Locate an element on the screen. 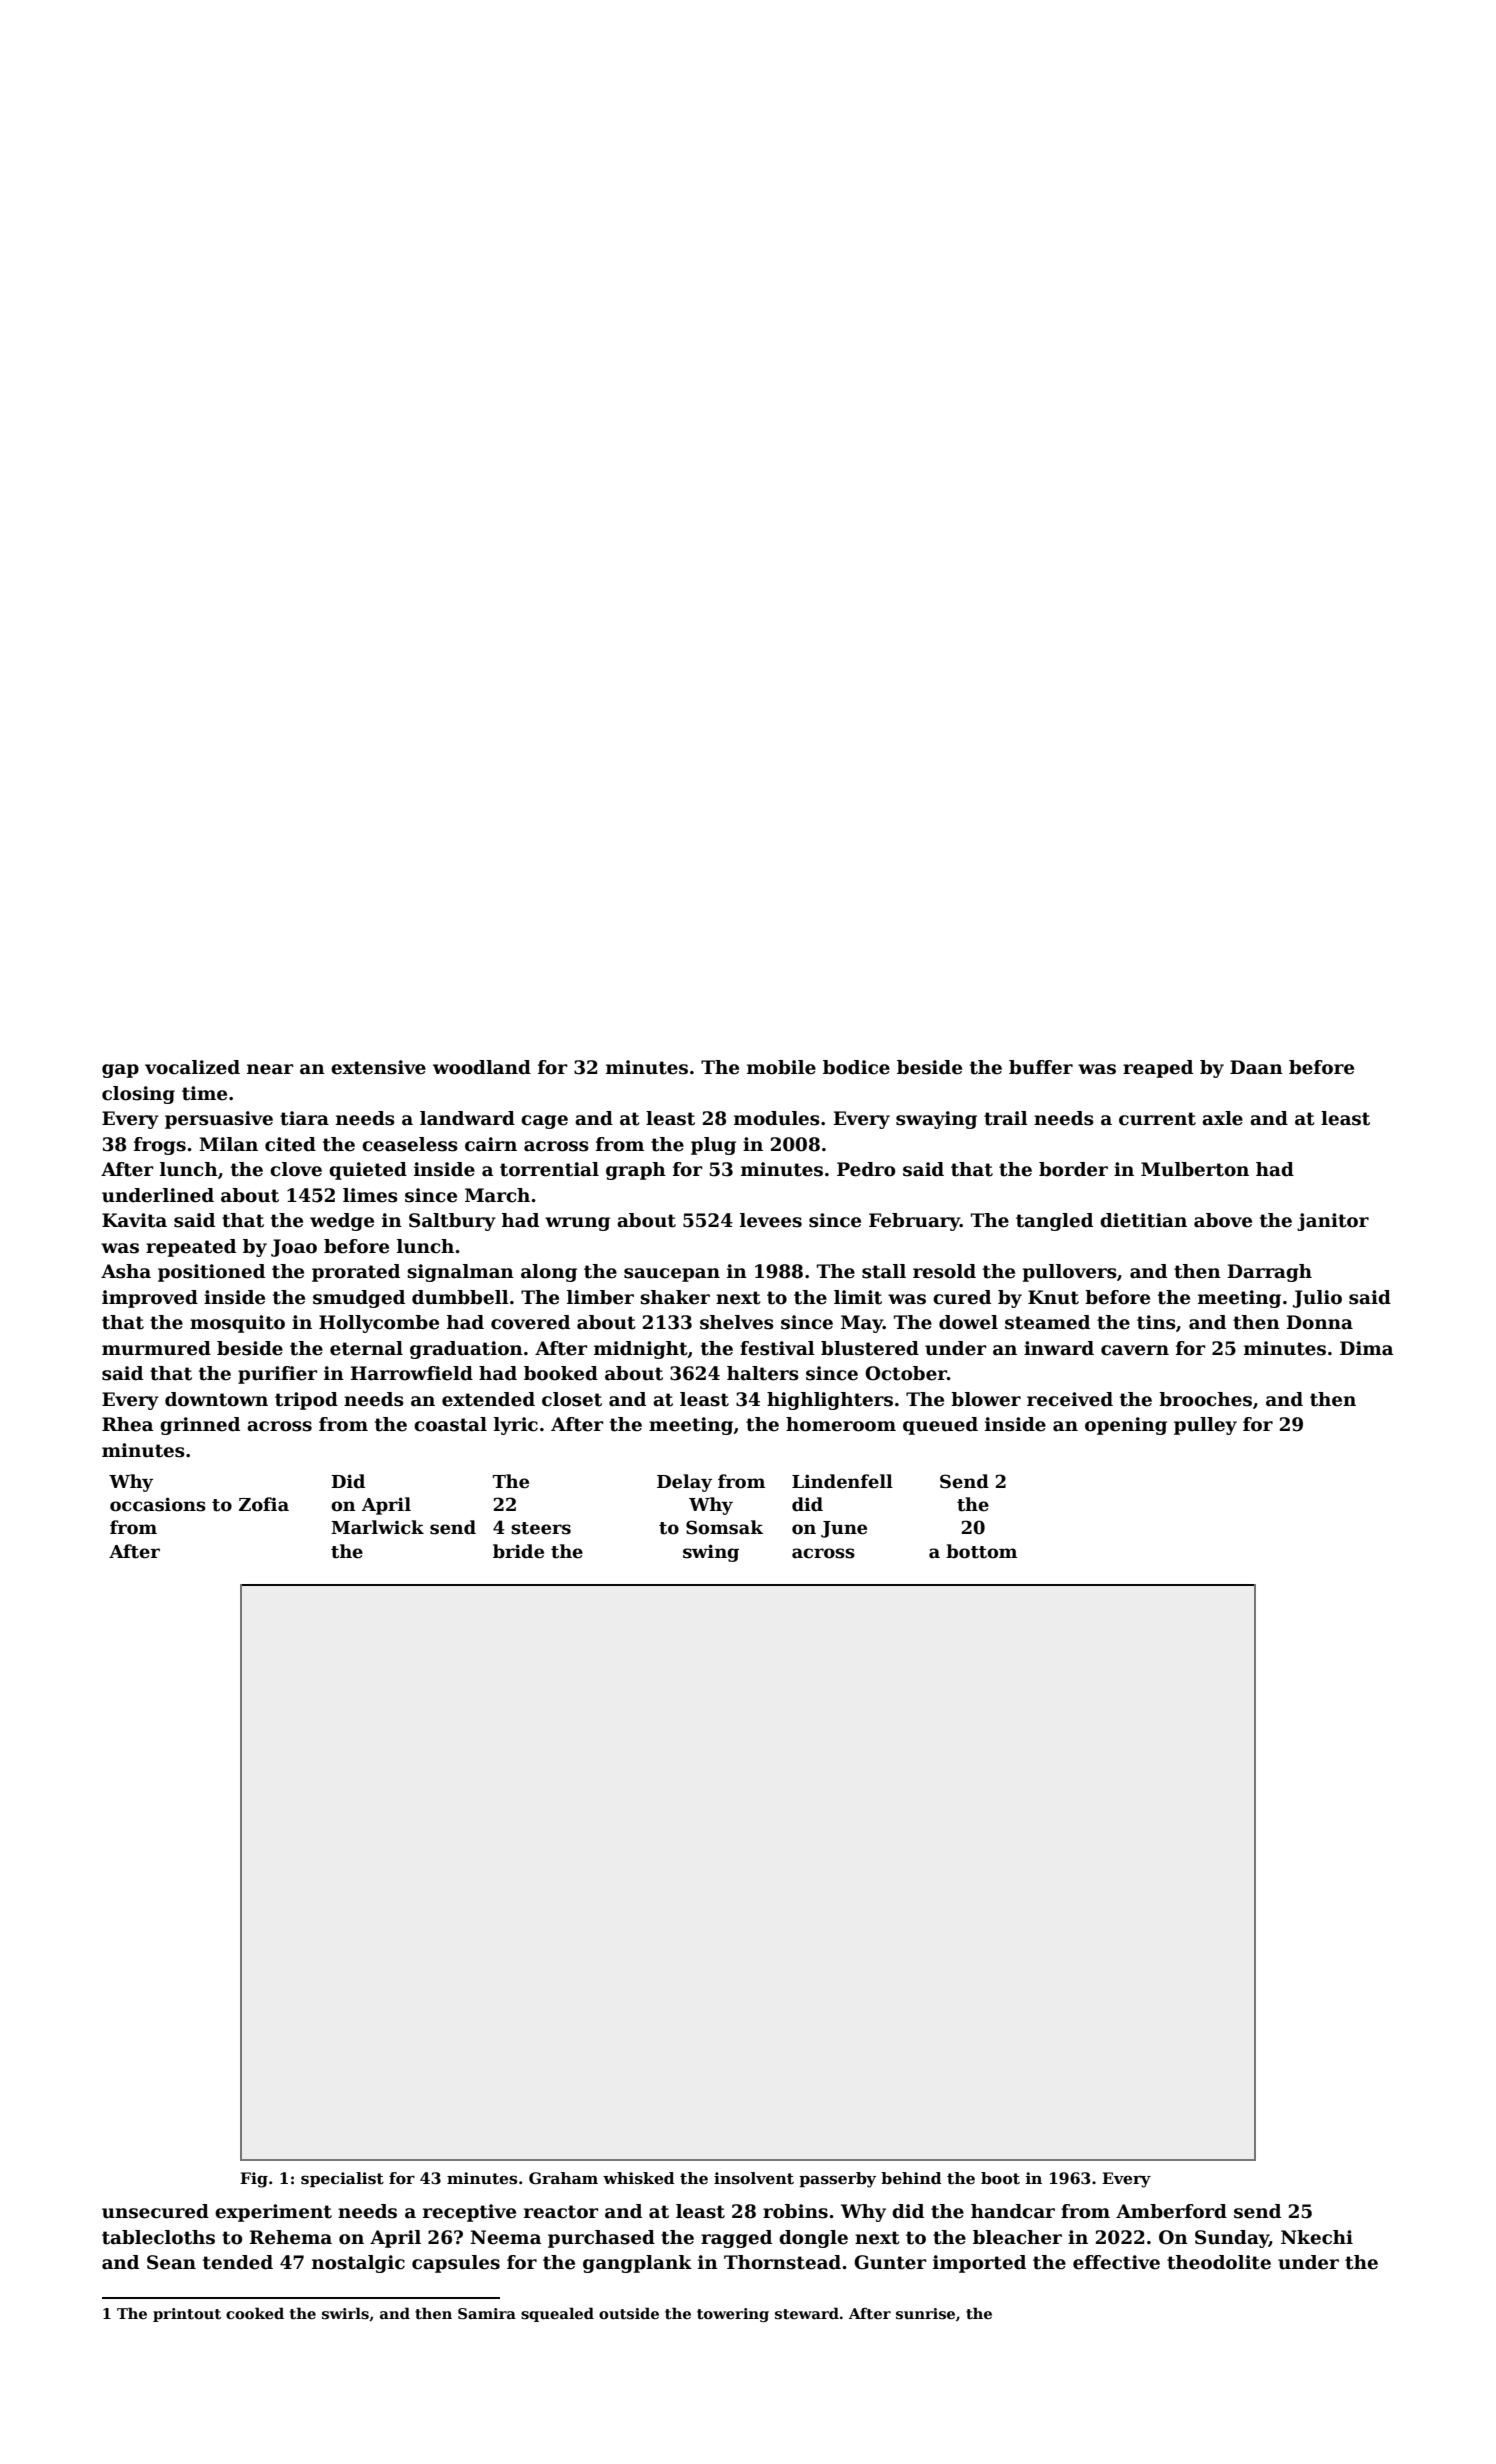 This screenshot has width=1496, height=2464. dietitian is located at coordinates (1143, 1220).
